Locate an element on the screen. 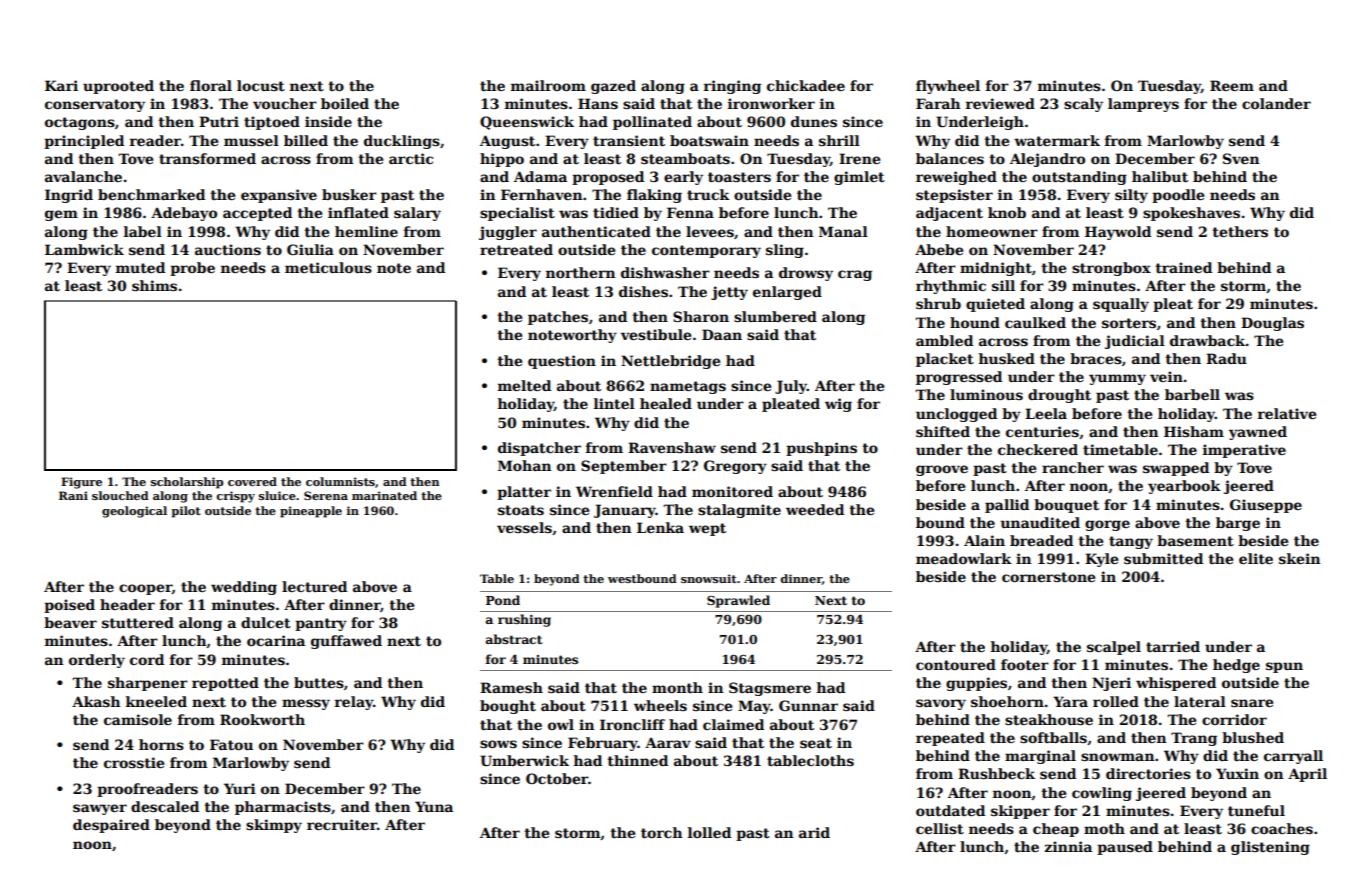 This screenshot has width=1372, height=887. Sprawled is located at coordinates (738, 601).
